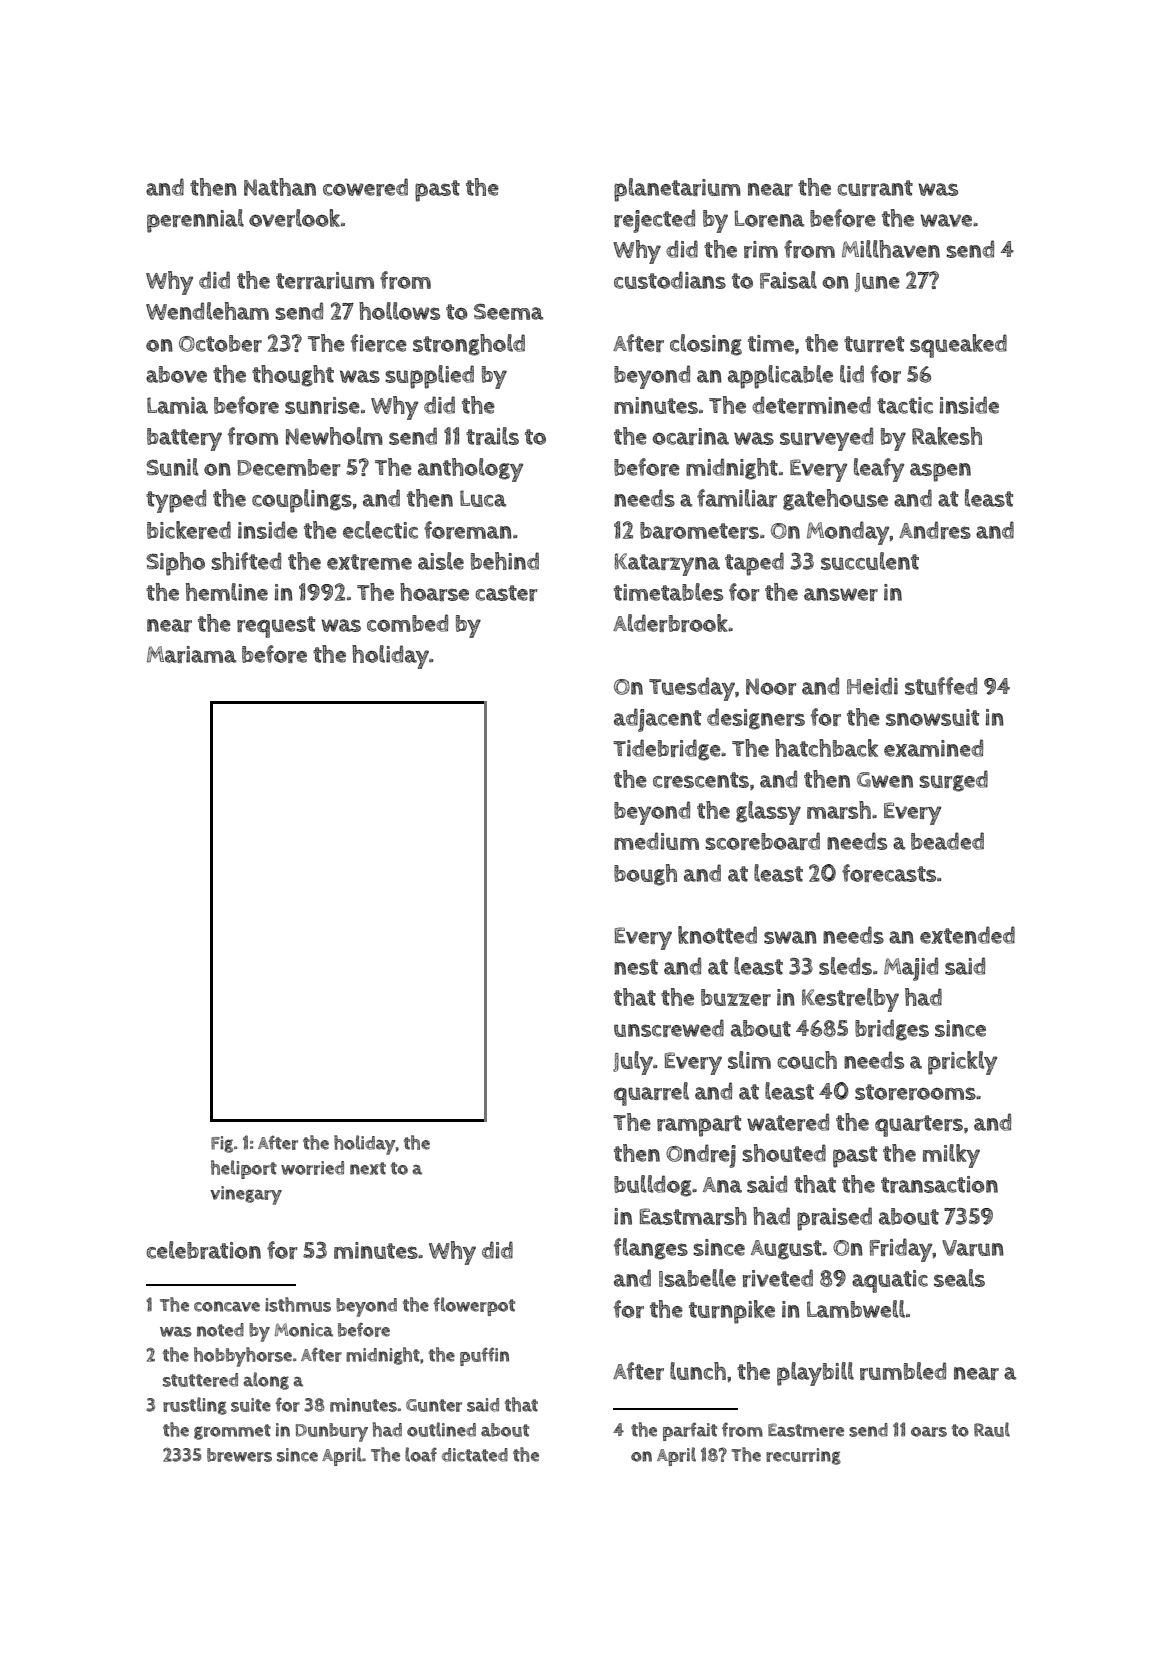  I want to click on watered, so click(788, 1122).
